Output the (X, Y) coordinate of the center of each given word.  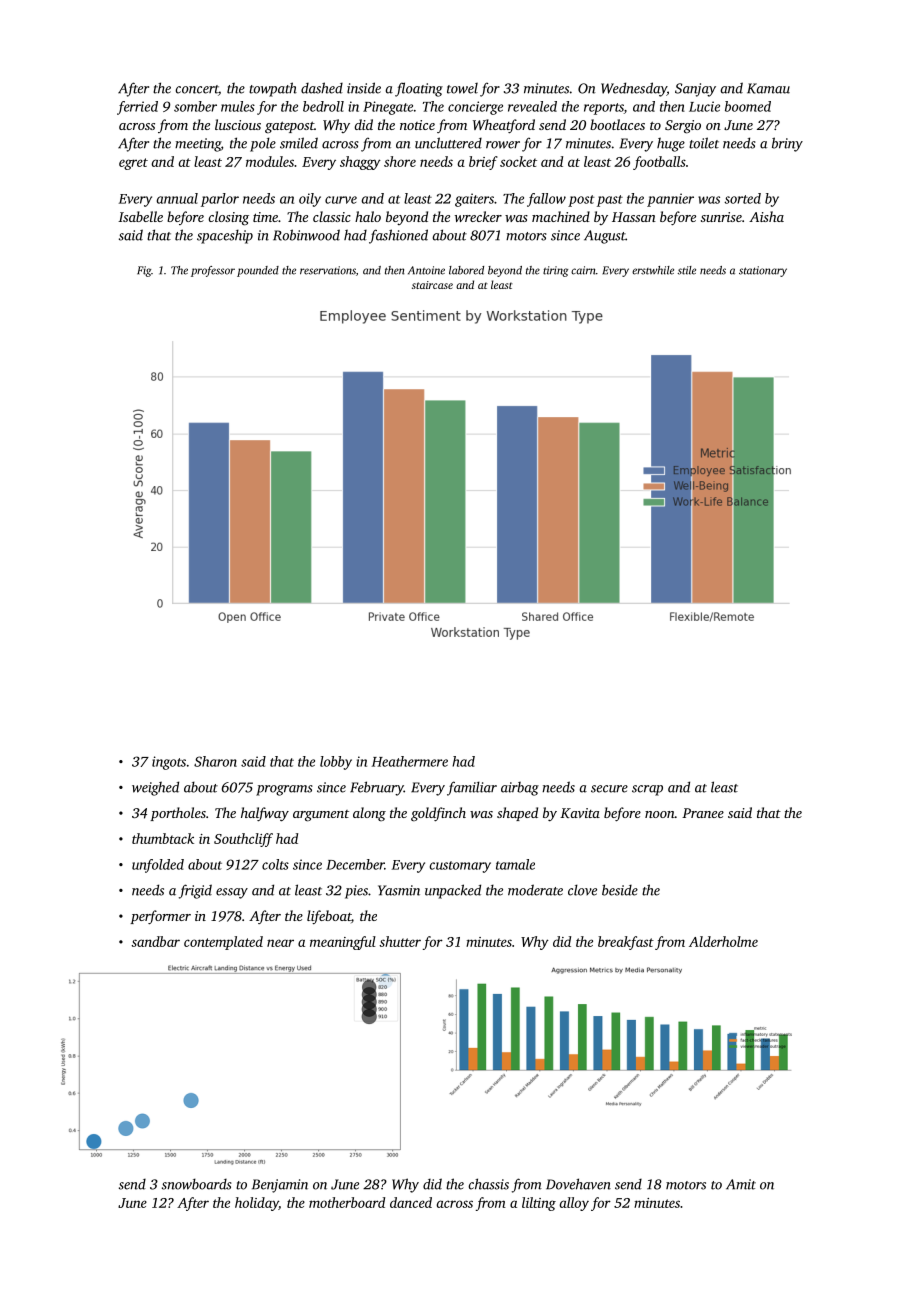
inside (364, 88)
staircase (432, 285)
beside (620, 890)
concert (197, 90)
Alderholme (723, 941)
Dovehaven (578, 1184)
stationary (763, 271)
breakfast (626, 943)
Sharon (215, 761)
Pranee (703, 813)
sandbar (155, 941)
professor (213, 271)
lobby (336, 763)
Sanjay (695, 90)
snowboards (197, 1184)
